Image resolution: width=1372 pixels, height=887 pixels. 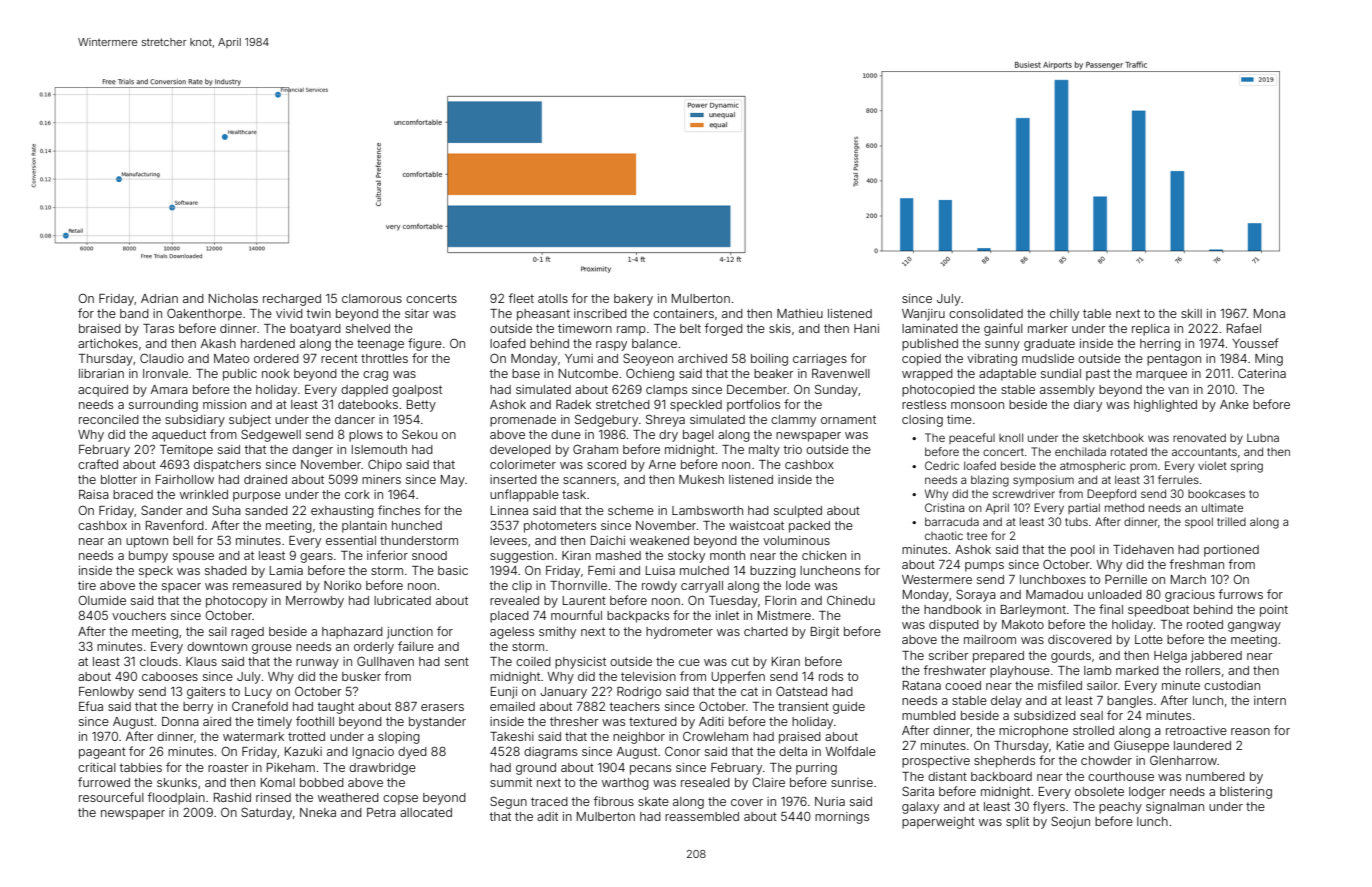 I want to click on Mona, so click(x=1269, y=313).
